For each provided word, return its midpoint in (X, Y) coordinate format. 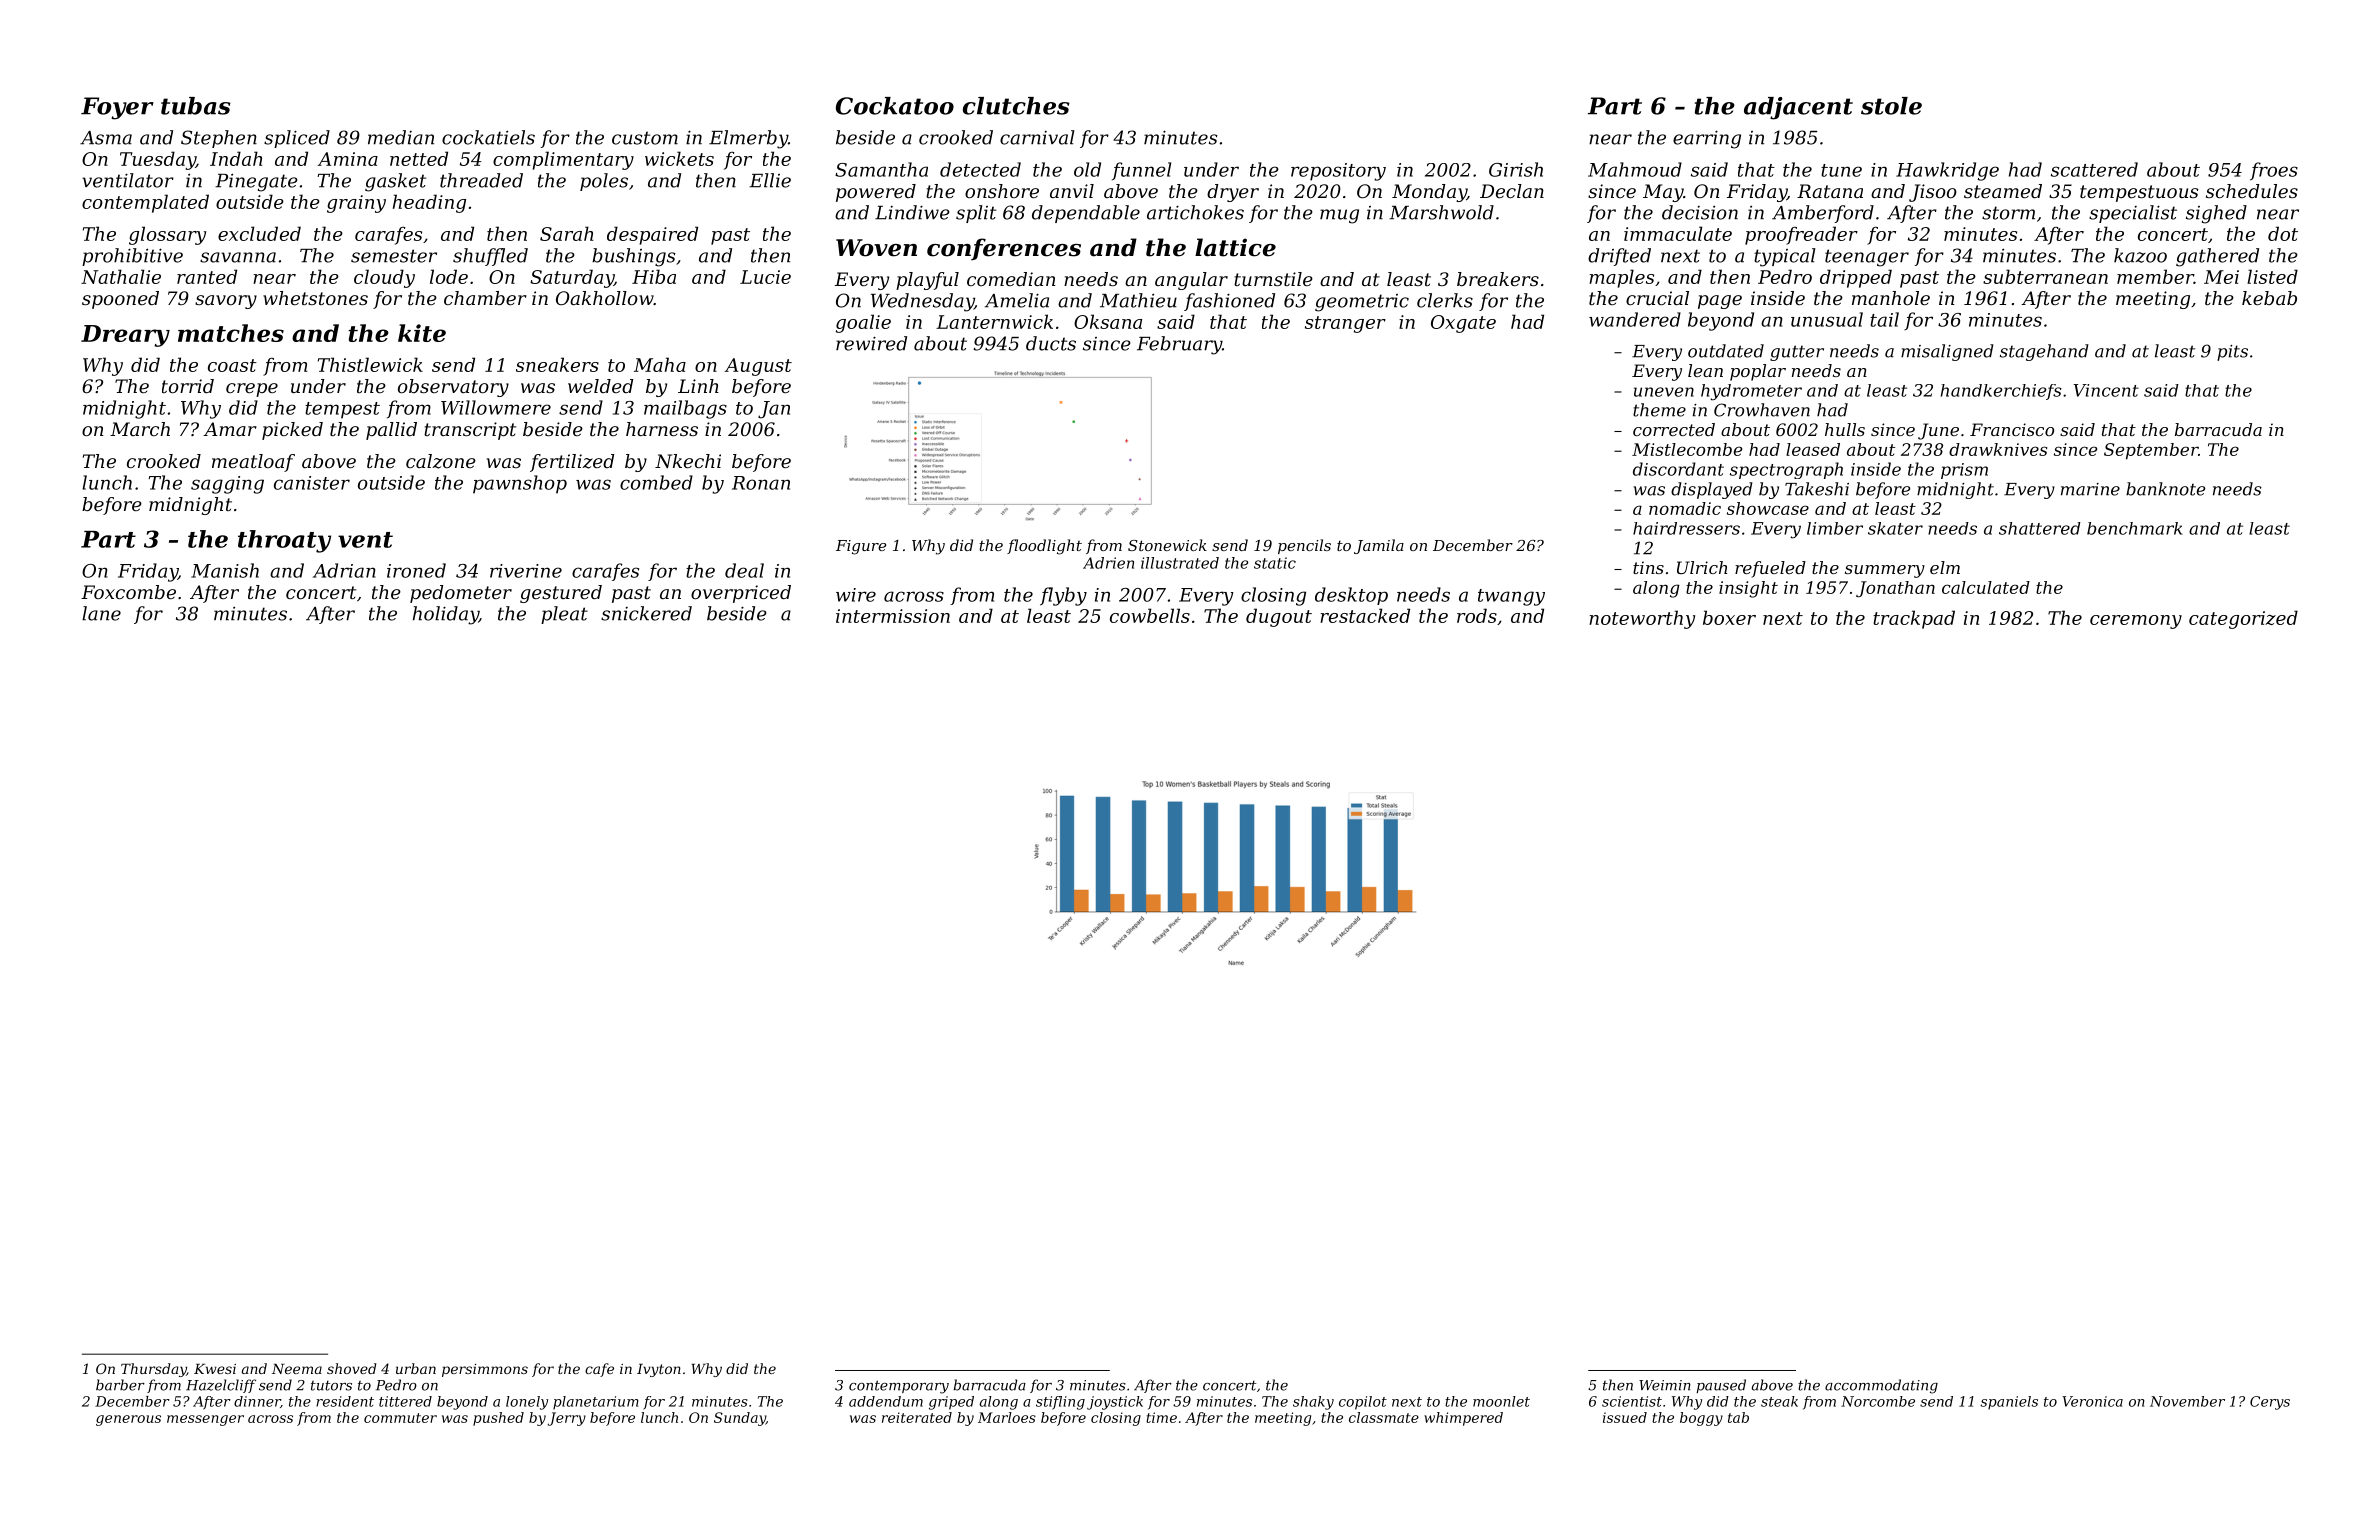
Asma (106, 138)
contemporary (899, 1387)
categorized (2243, 619)
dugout (1279, 617)
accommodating (1881, 1386)
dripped (1856, 278)
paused (1721, 1386)
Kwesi (215, 1369)
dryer (1233, 193)
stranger (1345, 324)
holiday (446, 615)
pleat (564, 615)
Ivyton (659, 1370)
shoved (351, 1368)
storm (2008, 213)
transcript (470, 431)
